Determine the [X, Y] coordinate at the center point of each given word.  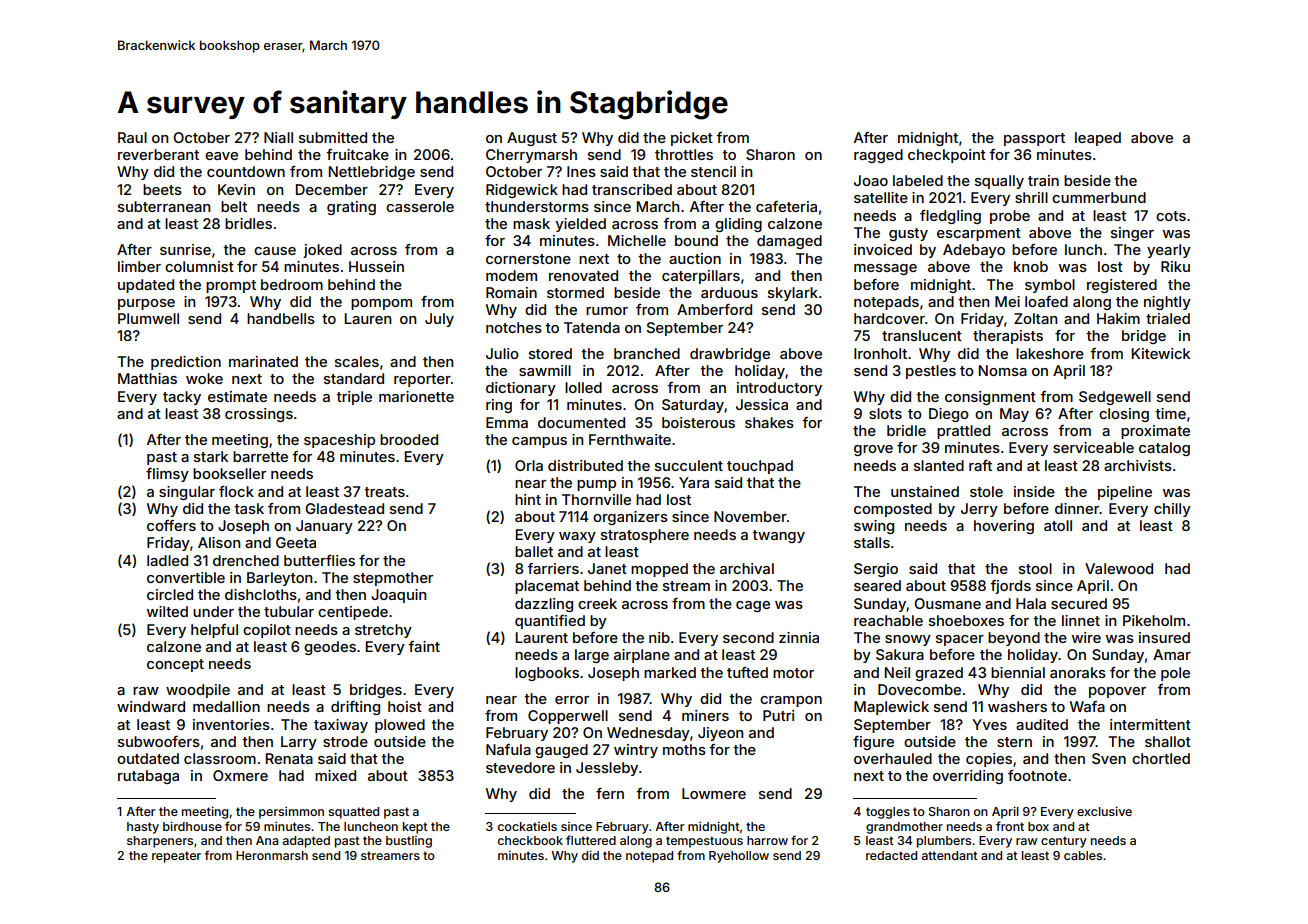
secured [1079, 603]
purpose [146, 304]
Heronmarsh [272, 855]
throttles [684, 154]
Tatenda [592, 327]
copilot [267, 631]
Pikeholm [1154, 620]
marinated [263, 361]
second [748, 637]
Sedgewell [1115, 398]
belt [234, 206]
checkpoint [947, 156]
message [885, 269]
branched [647, 353]
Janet [607, 568]
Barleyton [279, 579]
